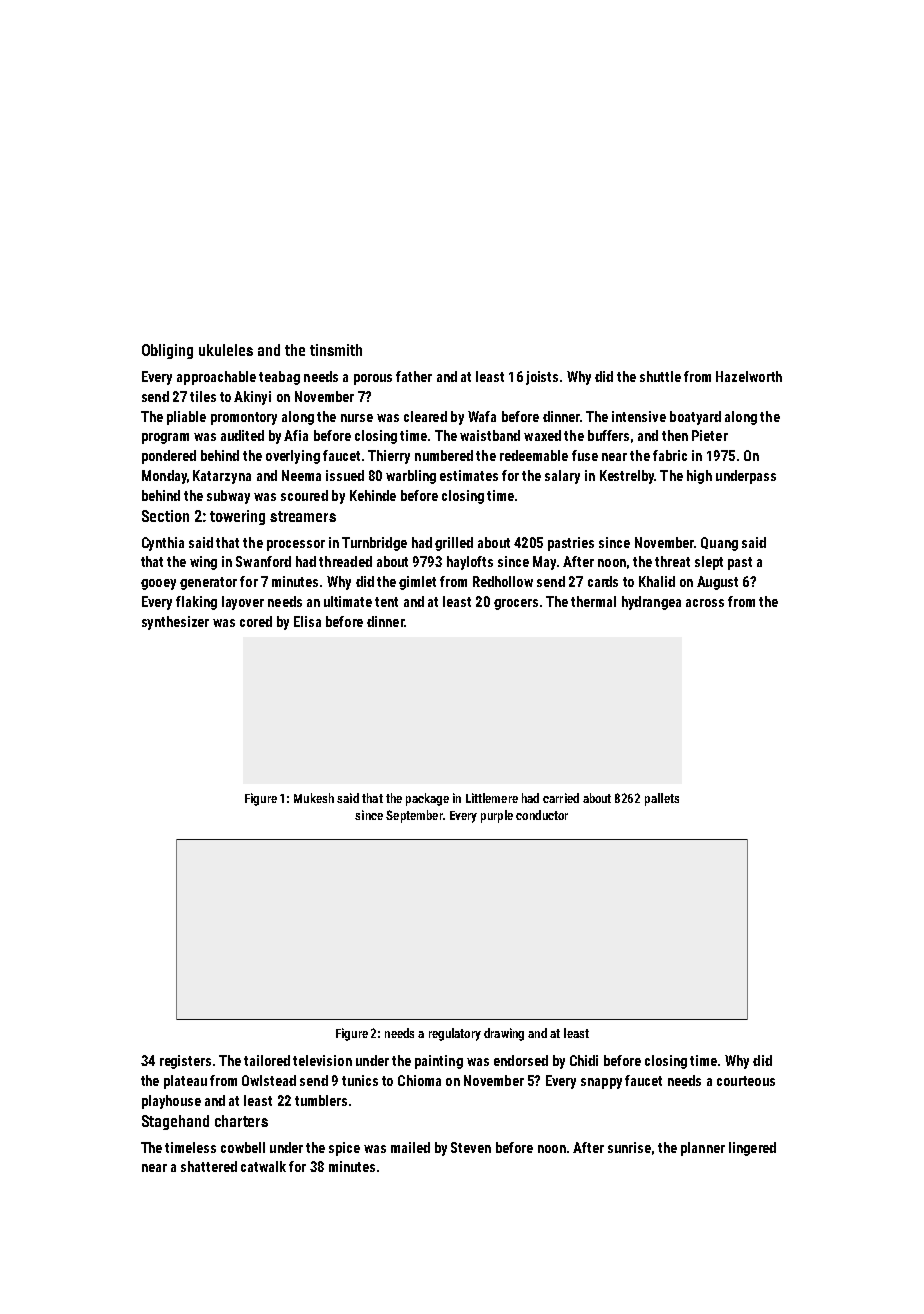 The width and height of the screenshot is (924, 1314). I want to click on high, so click(699, 477).
